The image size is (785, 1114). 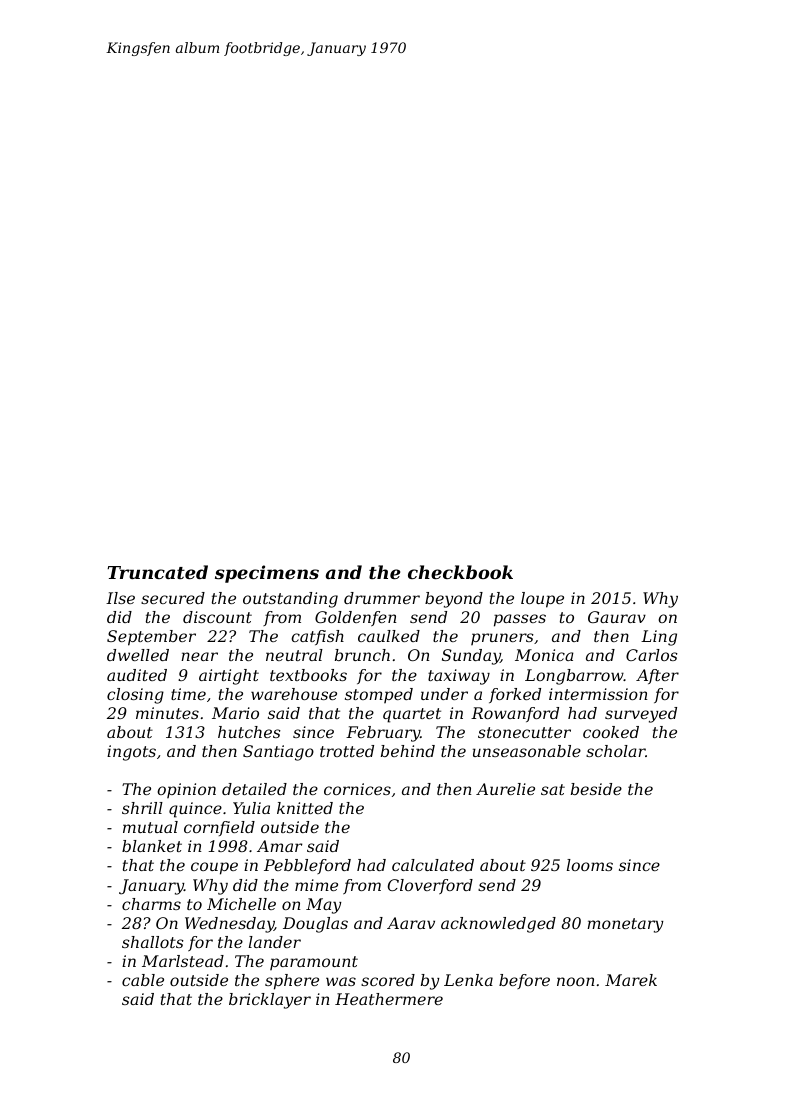 What do you see at coordinates (617, 617) in the page?
I see `Gaurav` at bounding box center [617, 617].
